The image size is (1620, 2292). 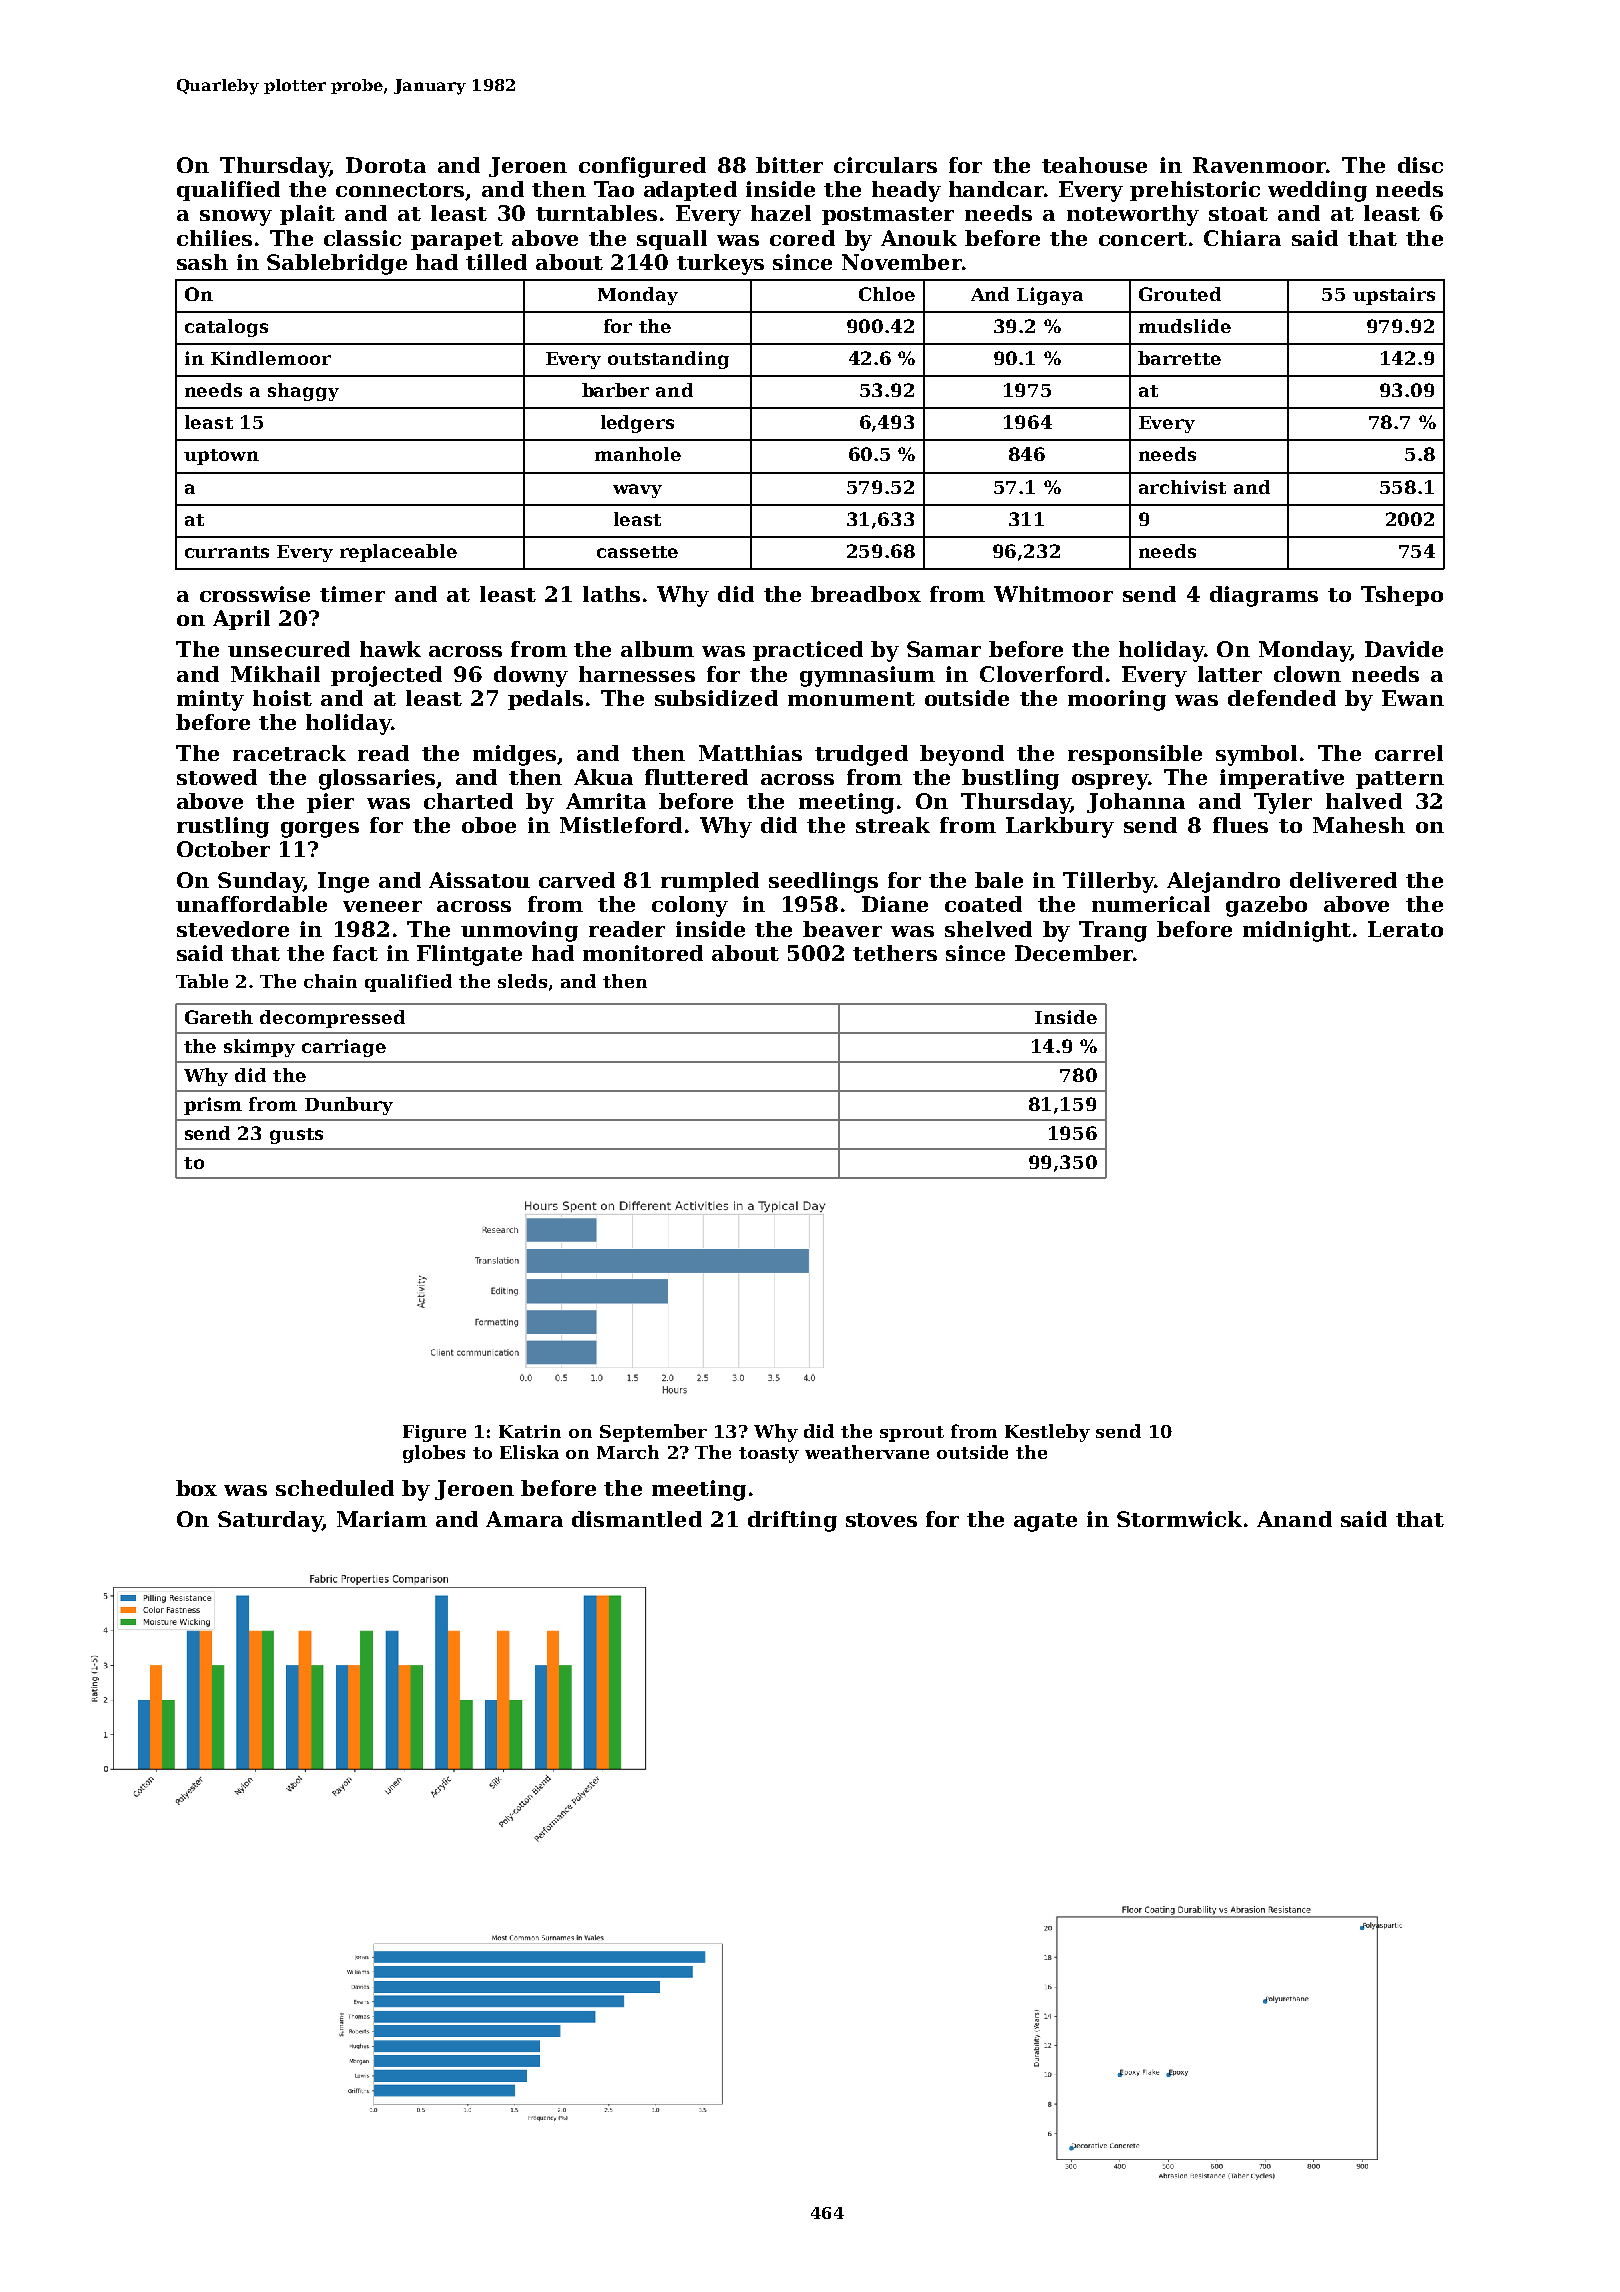 What do you see at coordinates (1420, 165) in the screenshot?
I see `disc` at bounding box center [1420, 165].
